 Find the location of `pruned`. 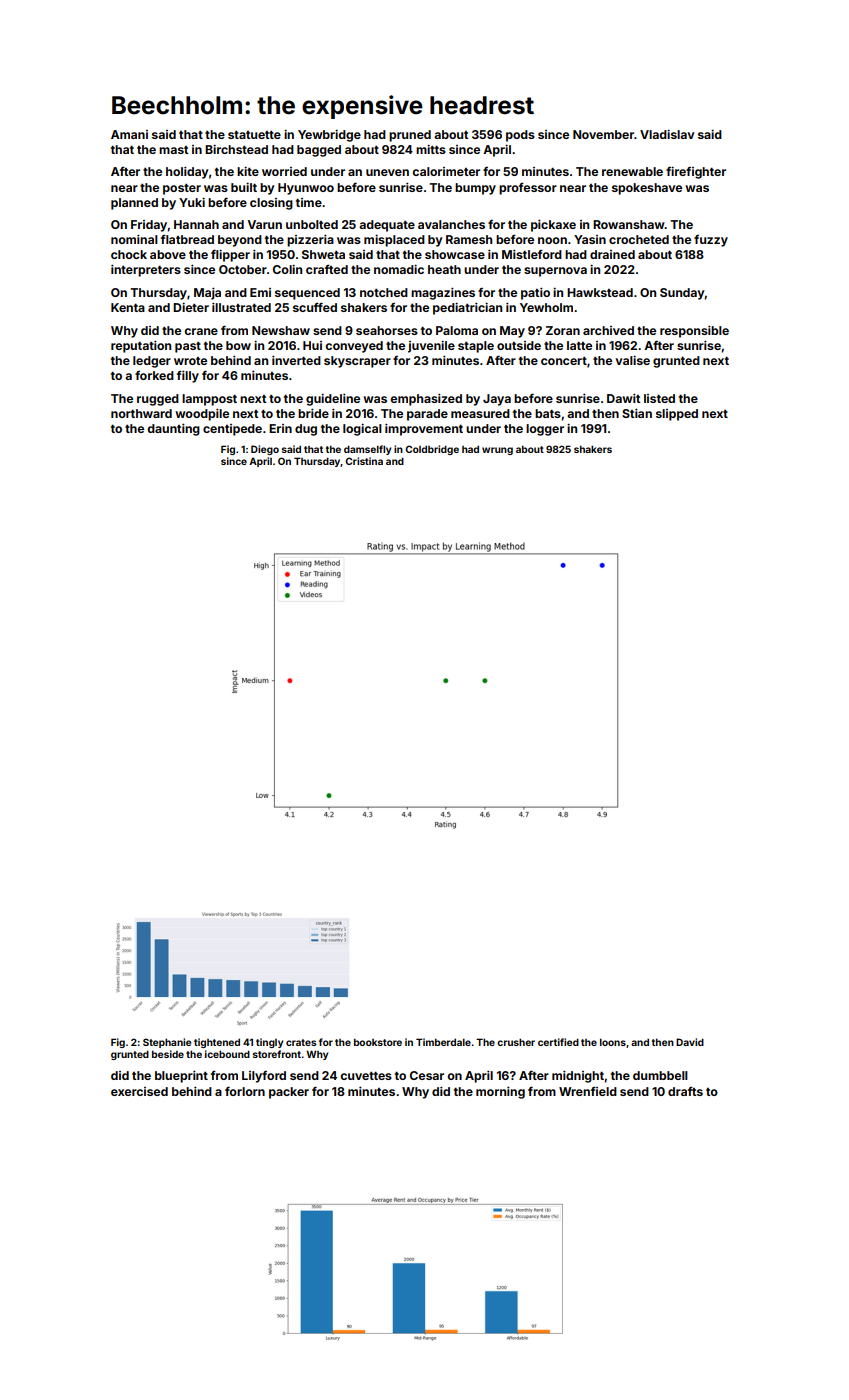

pruned is located at coordinates (410, 136).
